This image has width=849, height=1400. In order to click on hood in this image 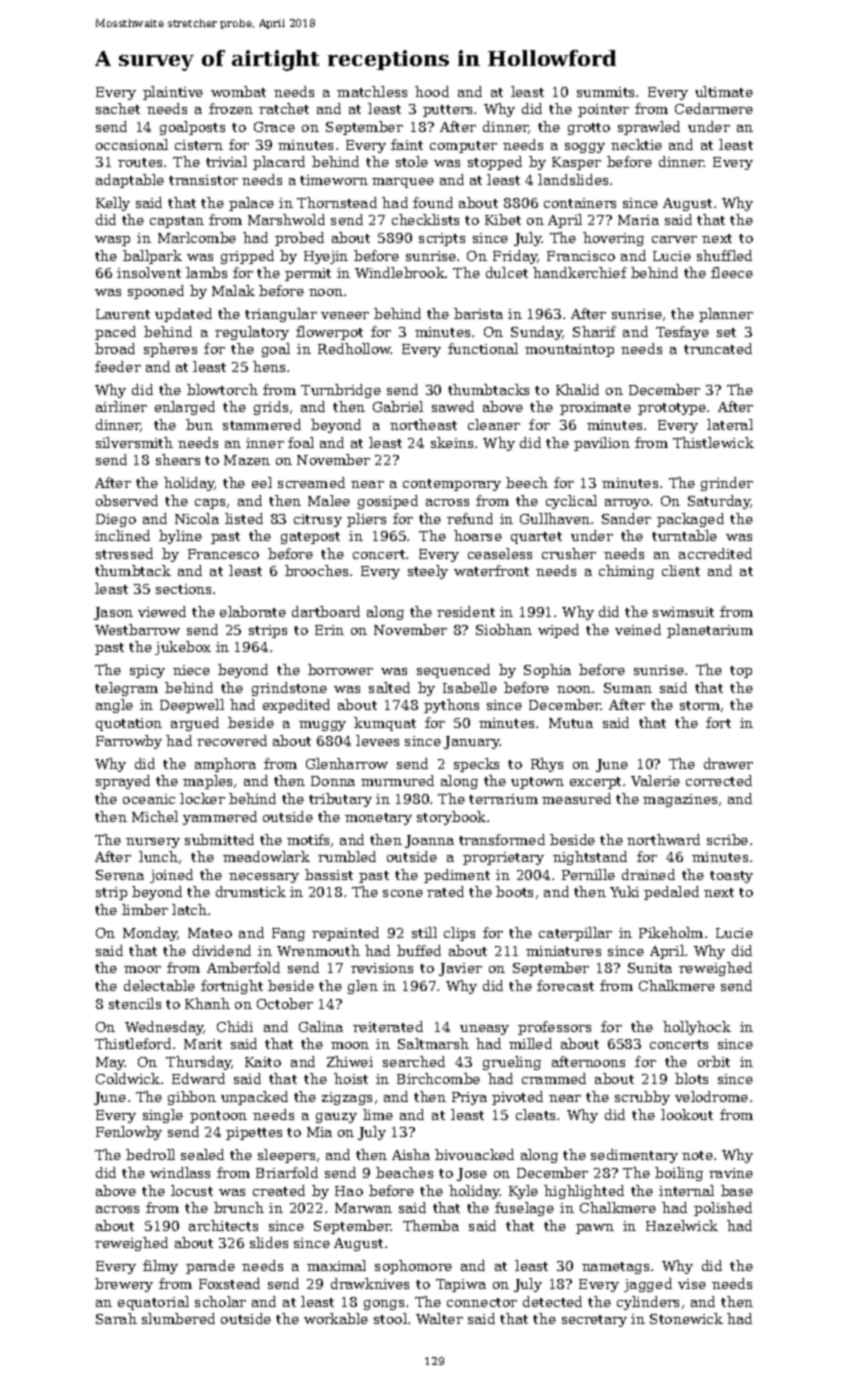, I will do `click(432, 91)`.
